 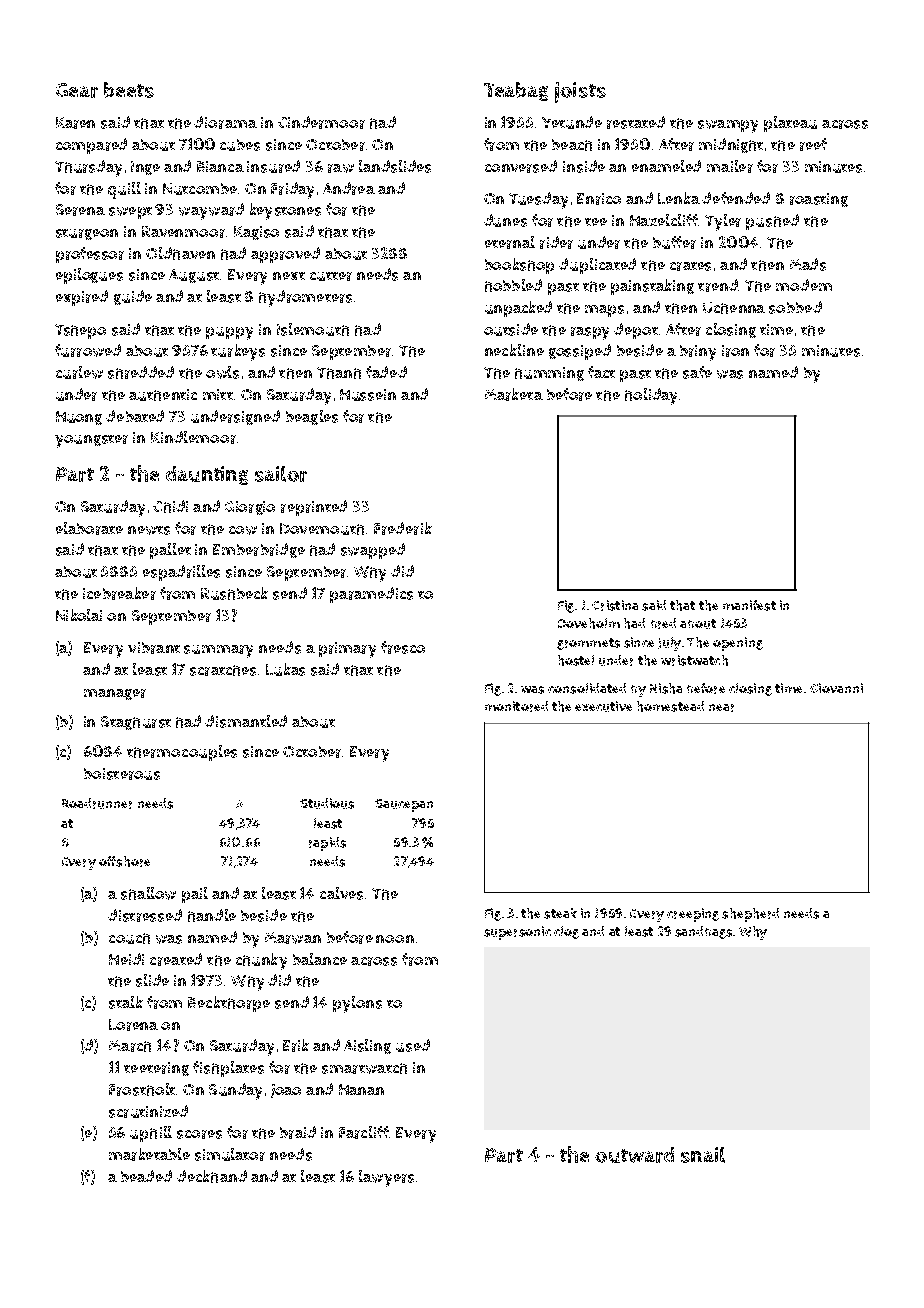 I want to click on shepherd, so click(x=750, y=915).
